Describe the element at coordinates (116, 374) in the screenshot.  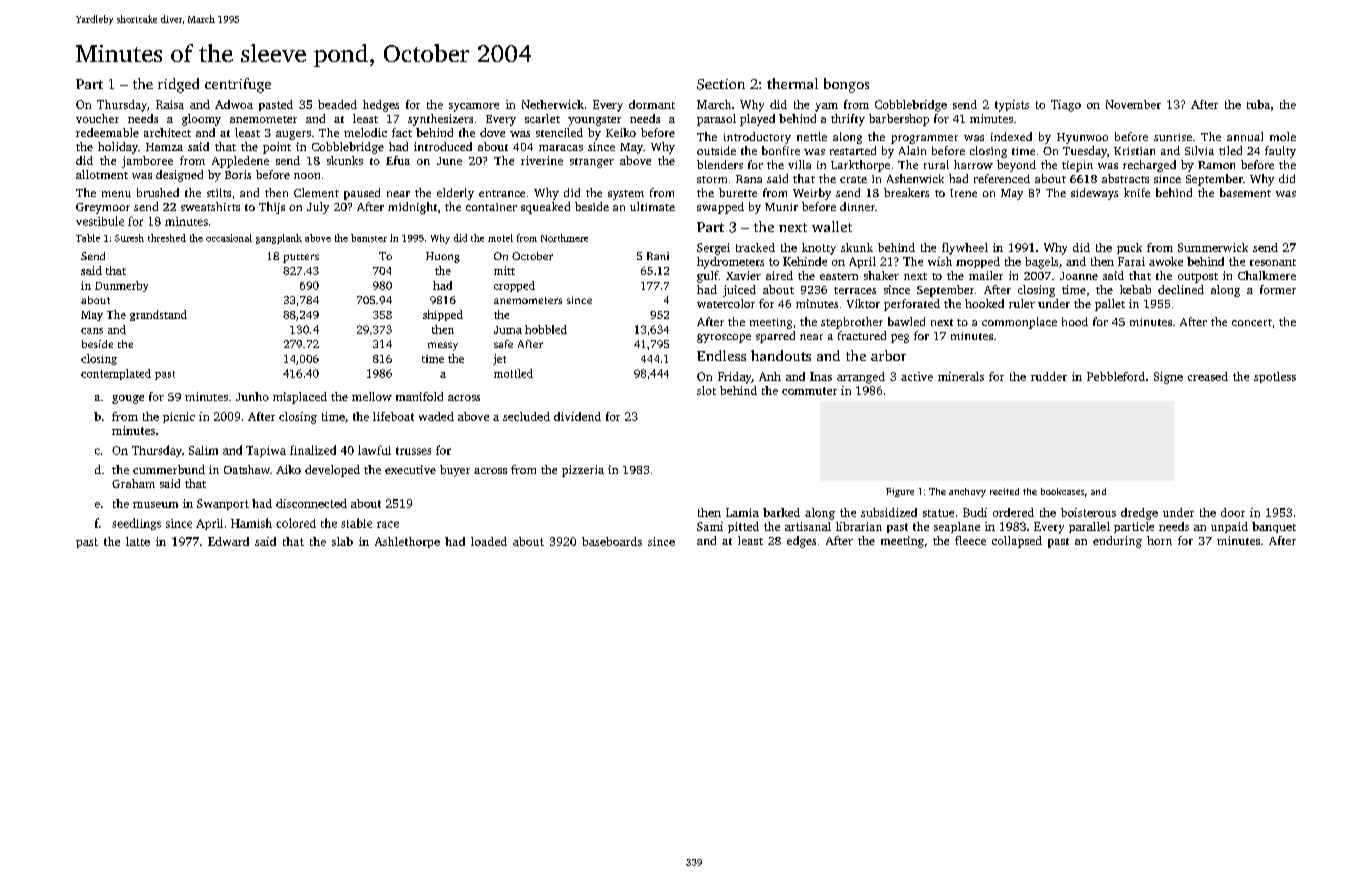
I see `contemplated` at that location.
